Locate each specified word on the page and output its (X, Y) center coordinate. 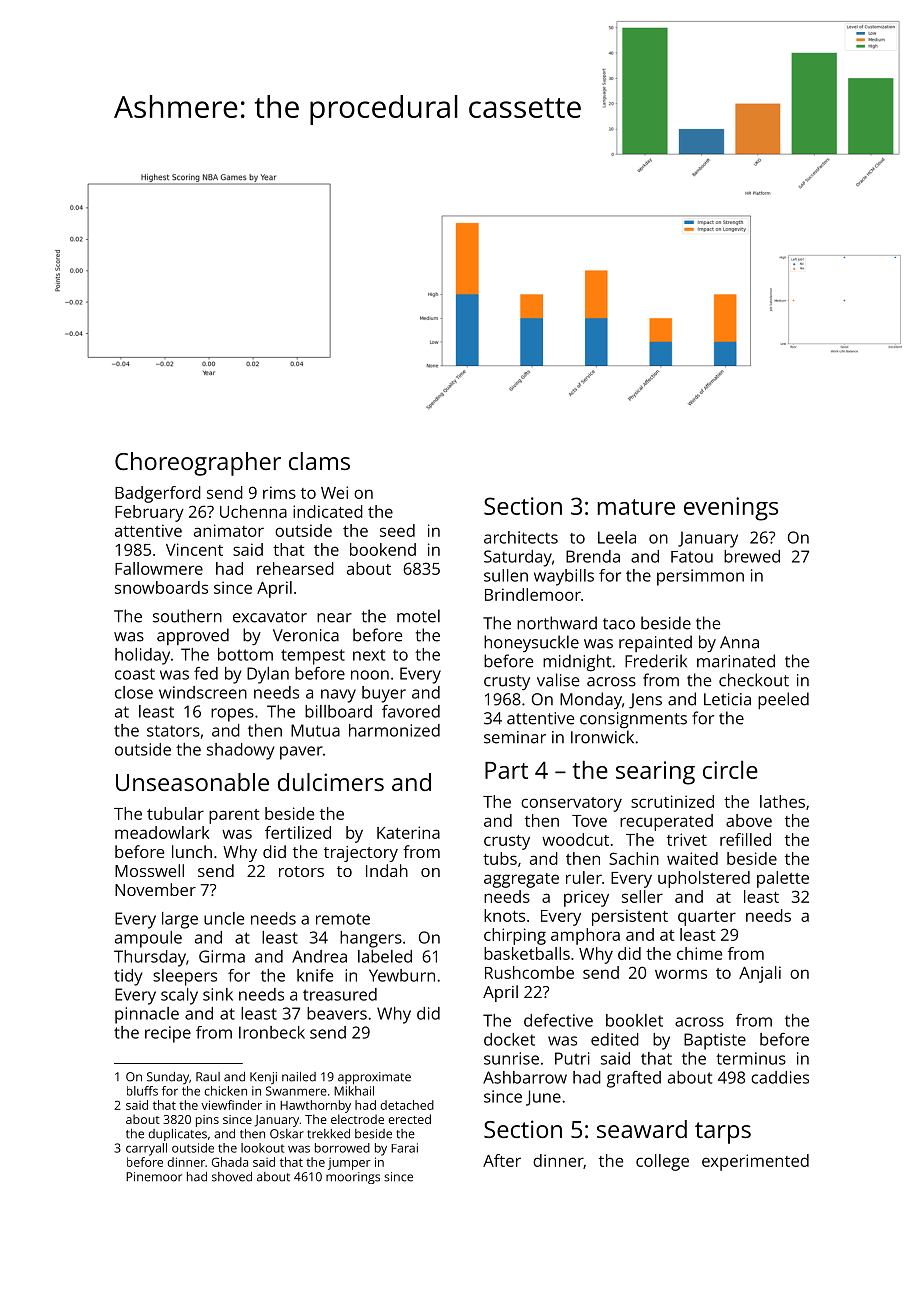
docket (509, 1039)
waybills (564, 577)
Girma (222, 956)
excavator (270, 617)
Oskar (287, 1134)
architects (521, 537)
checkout (754, 680)
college (662, 1162)
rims (279, 492)
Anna (739, 642)
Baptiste (715, 1041)
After (502, 1160)
